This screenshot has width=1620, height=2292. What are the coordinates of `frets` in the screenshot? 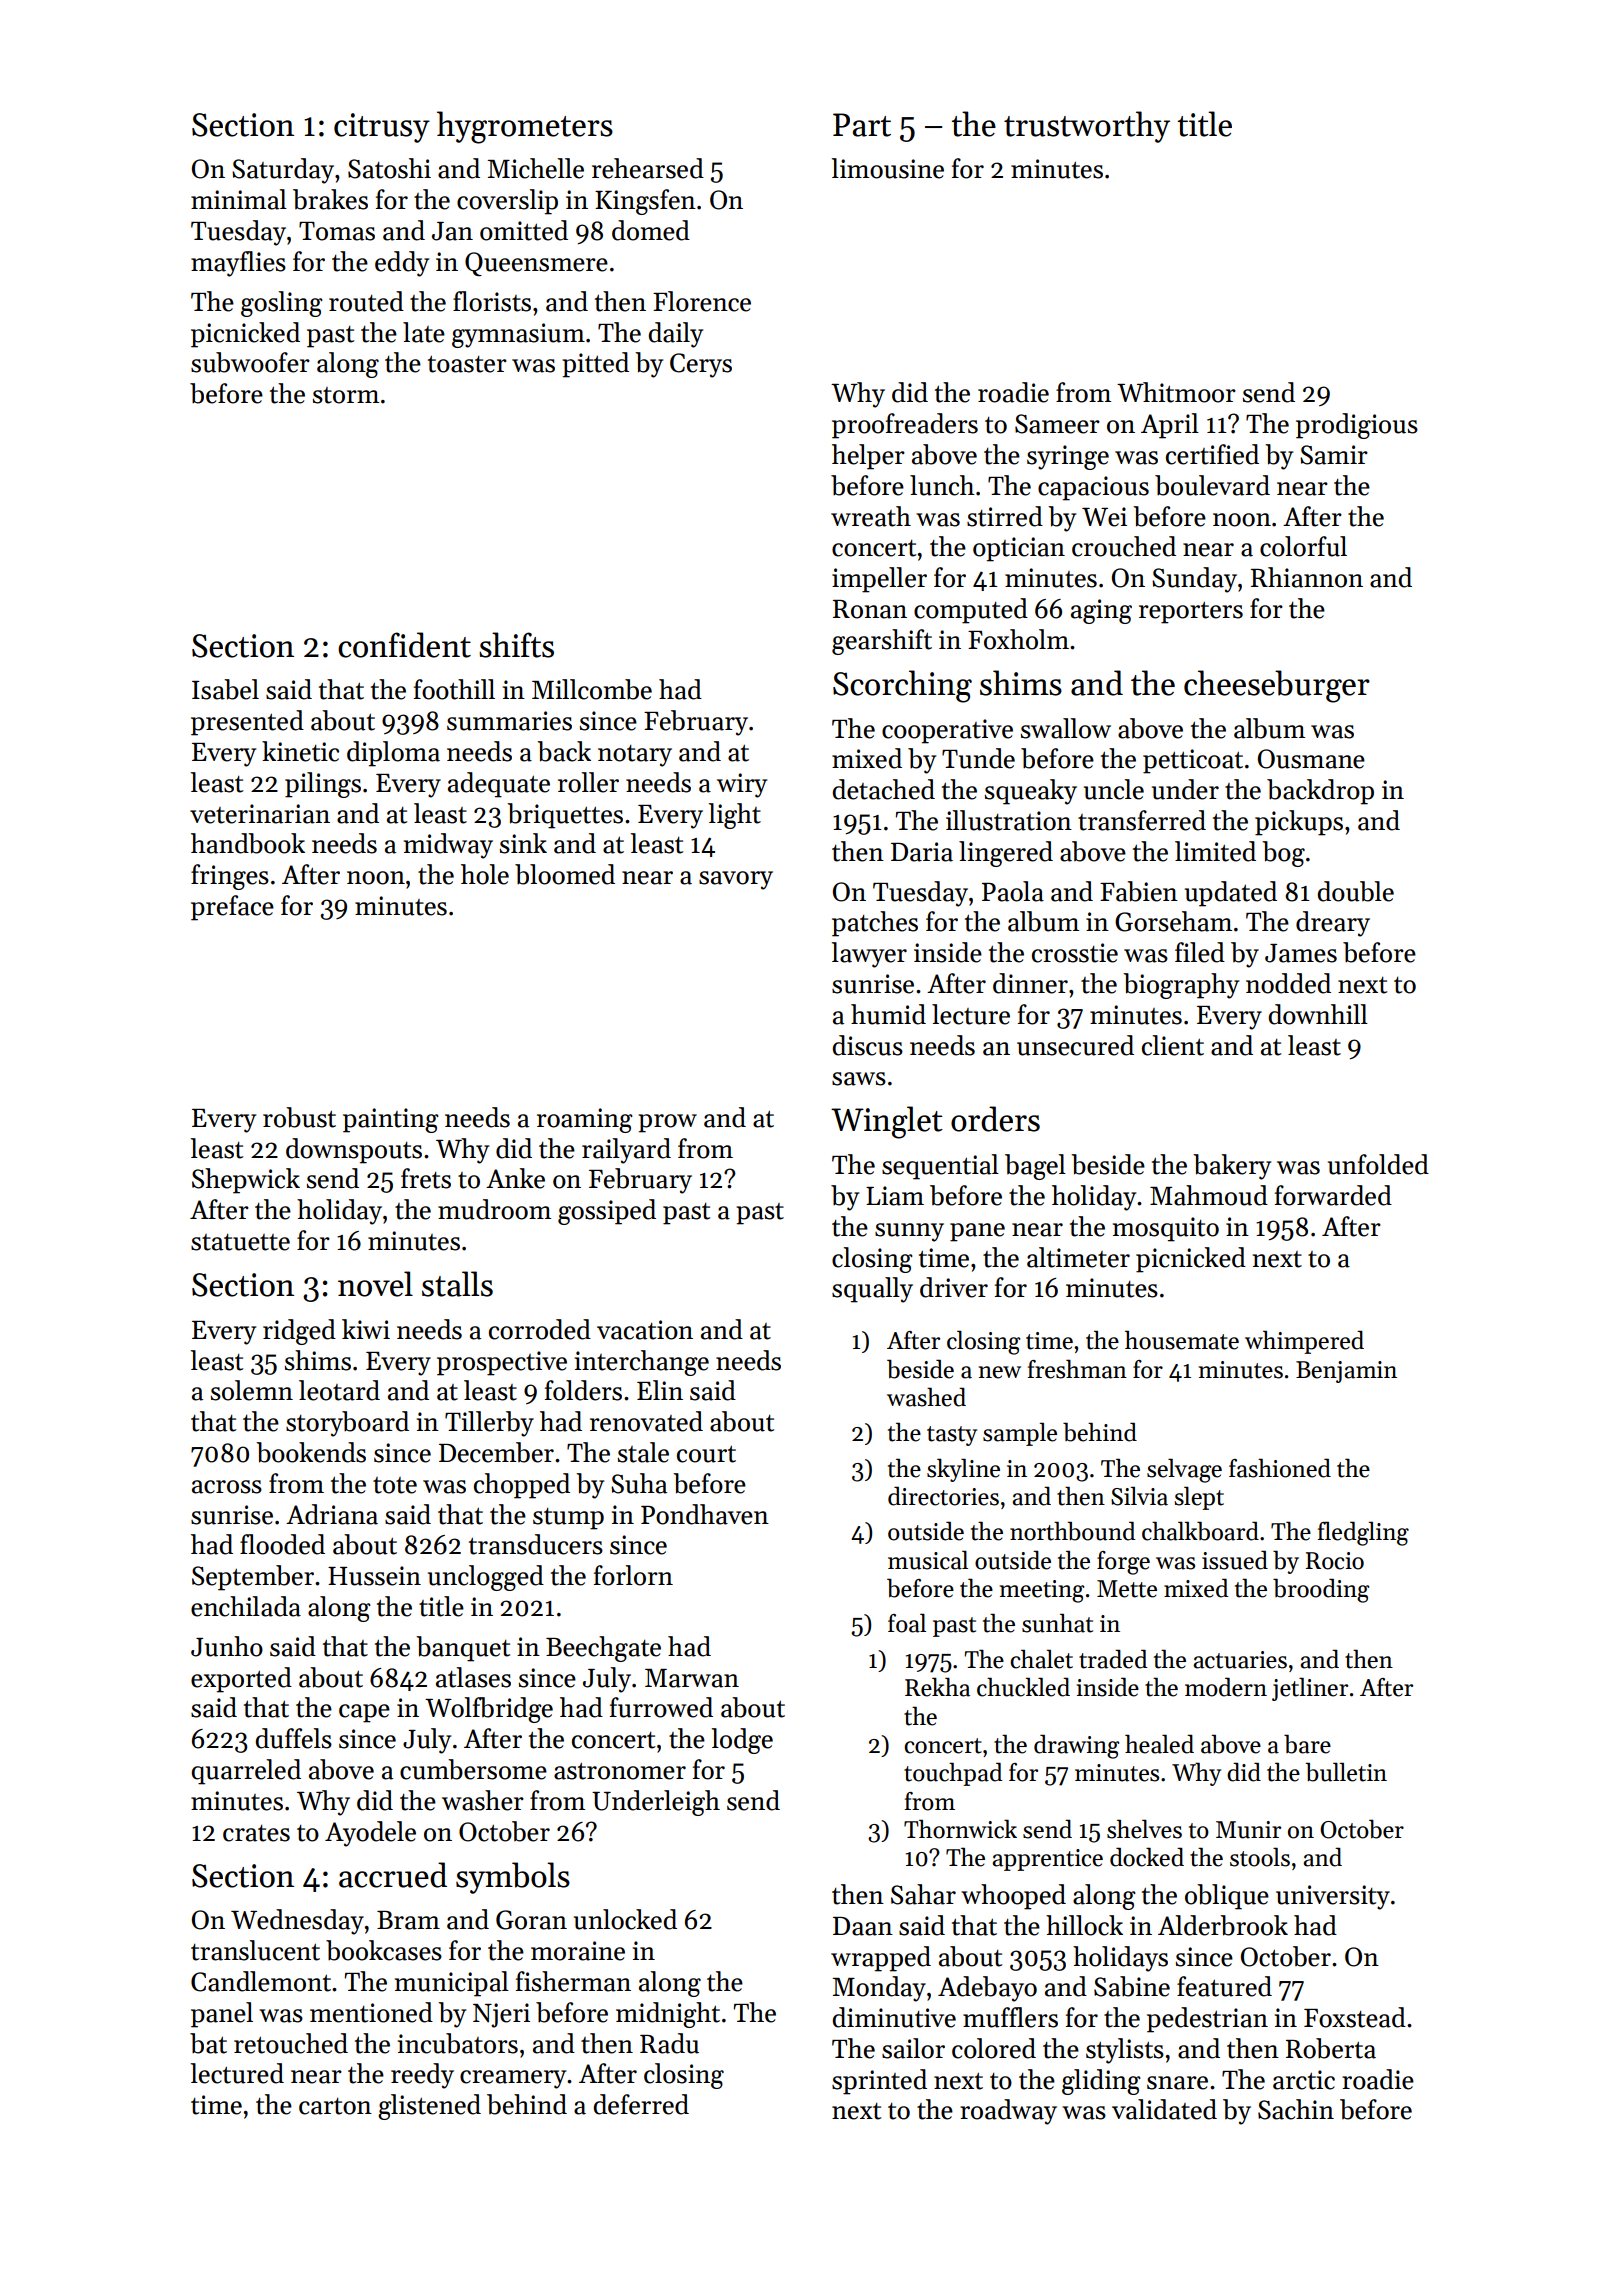 It's located at (426, 1178).
